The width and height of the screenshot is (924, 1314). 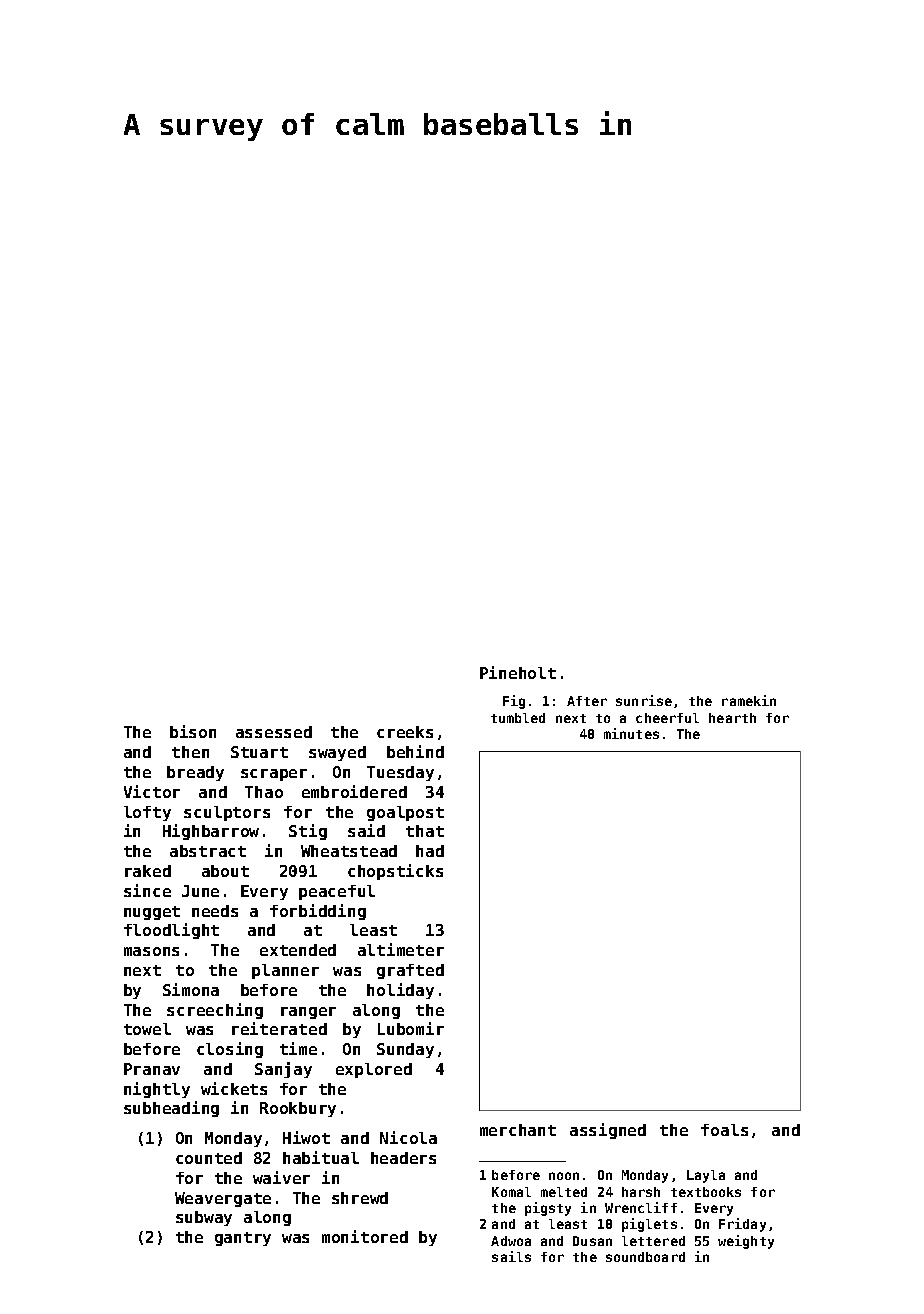 What do you see at coordinates (400, 991) in the screenshot?
I see `holiday` at bounding box center [400, 991].
